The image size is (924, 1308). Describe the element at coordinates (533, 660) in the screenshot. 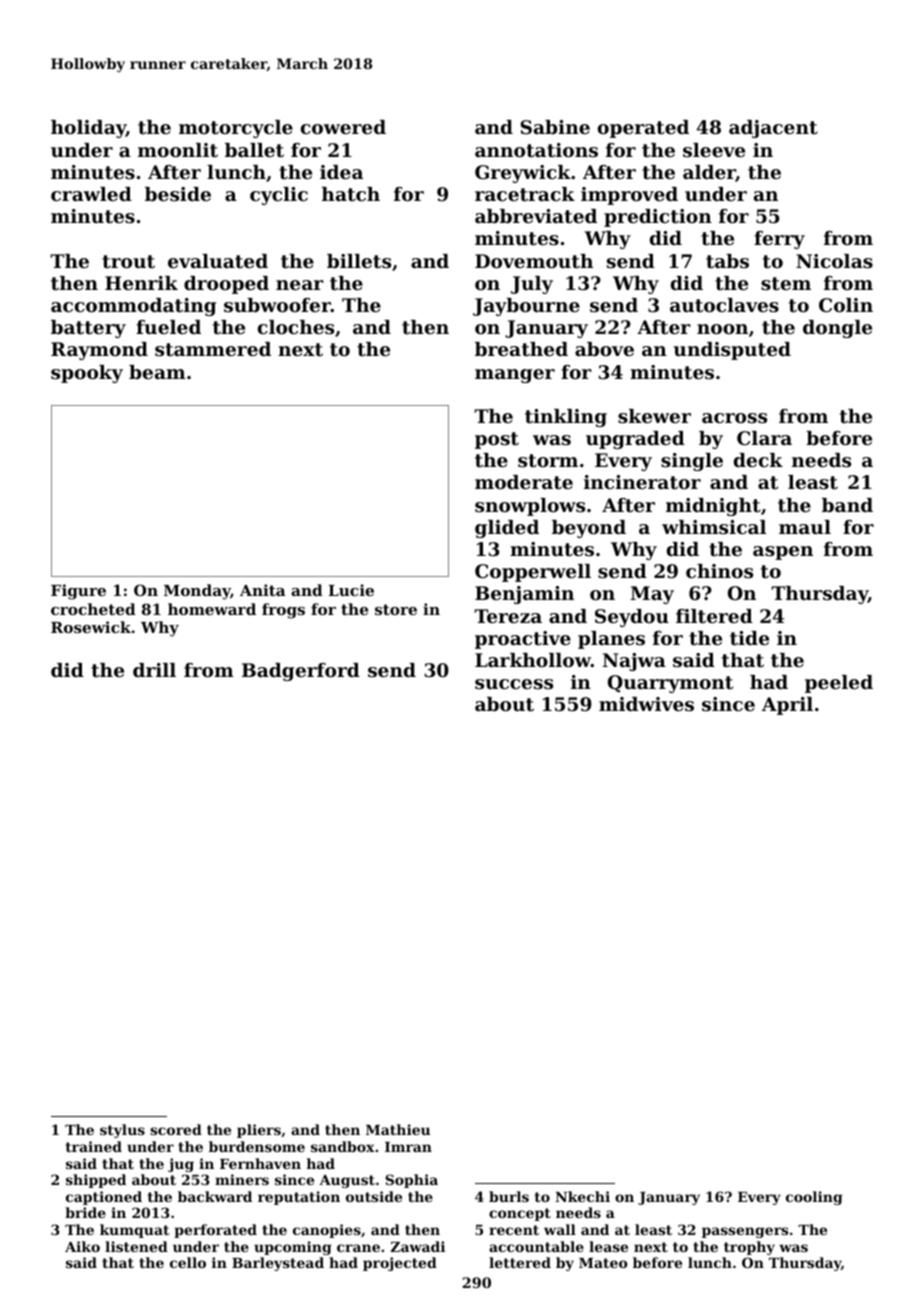

I see `Larkhollow` at that location.
